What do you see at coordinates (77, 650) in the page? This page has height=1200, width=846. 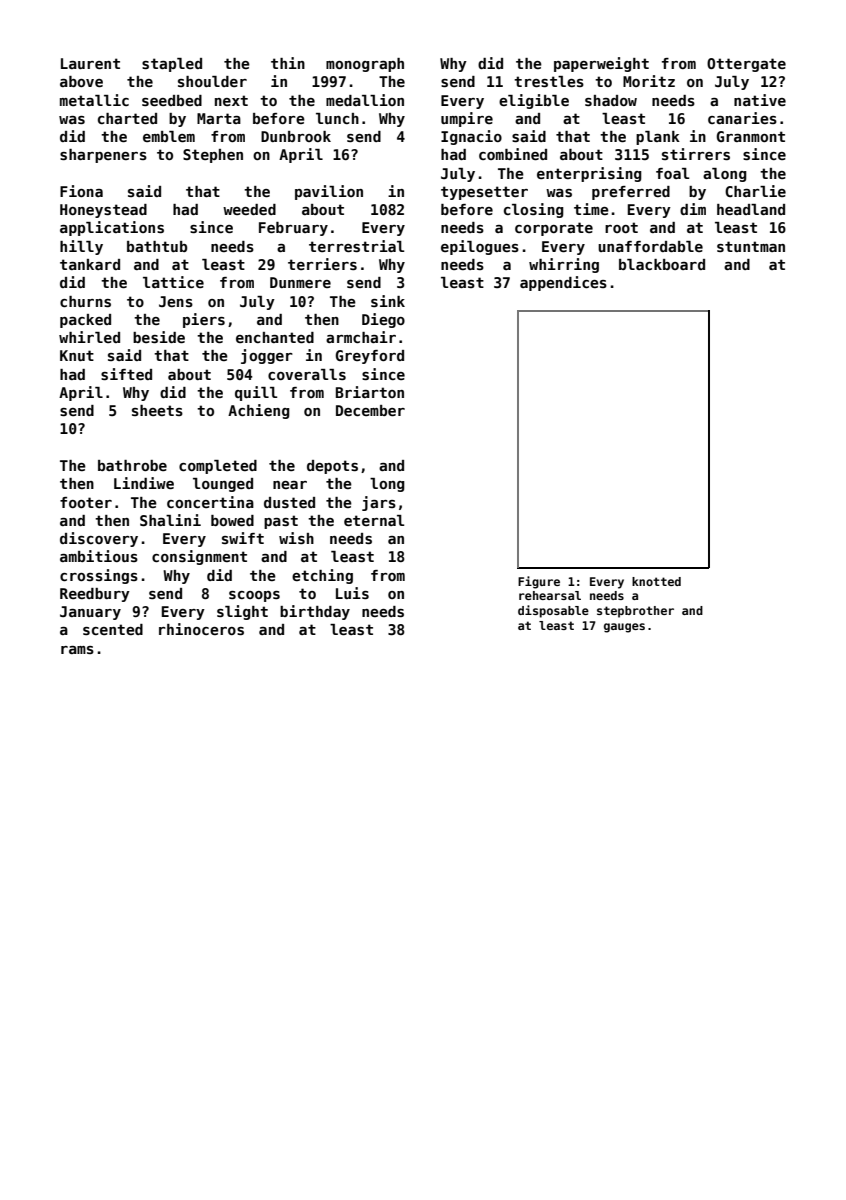 I see `rams` at bounding box center [77, 650].
